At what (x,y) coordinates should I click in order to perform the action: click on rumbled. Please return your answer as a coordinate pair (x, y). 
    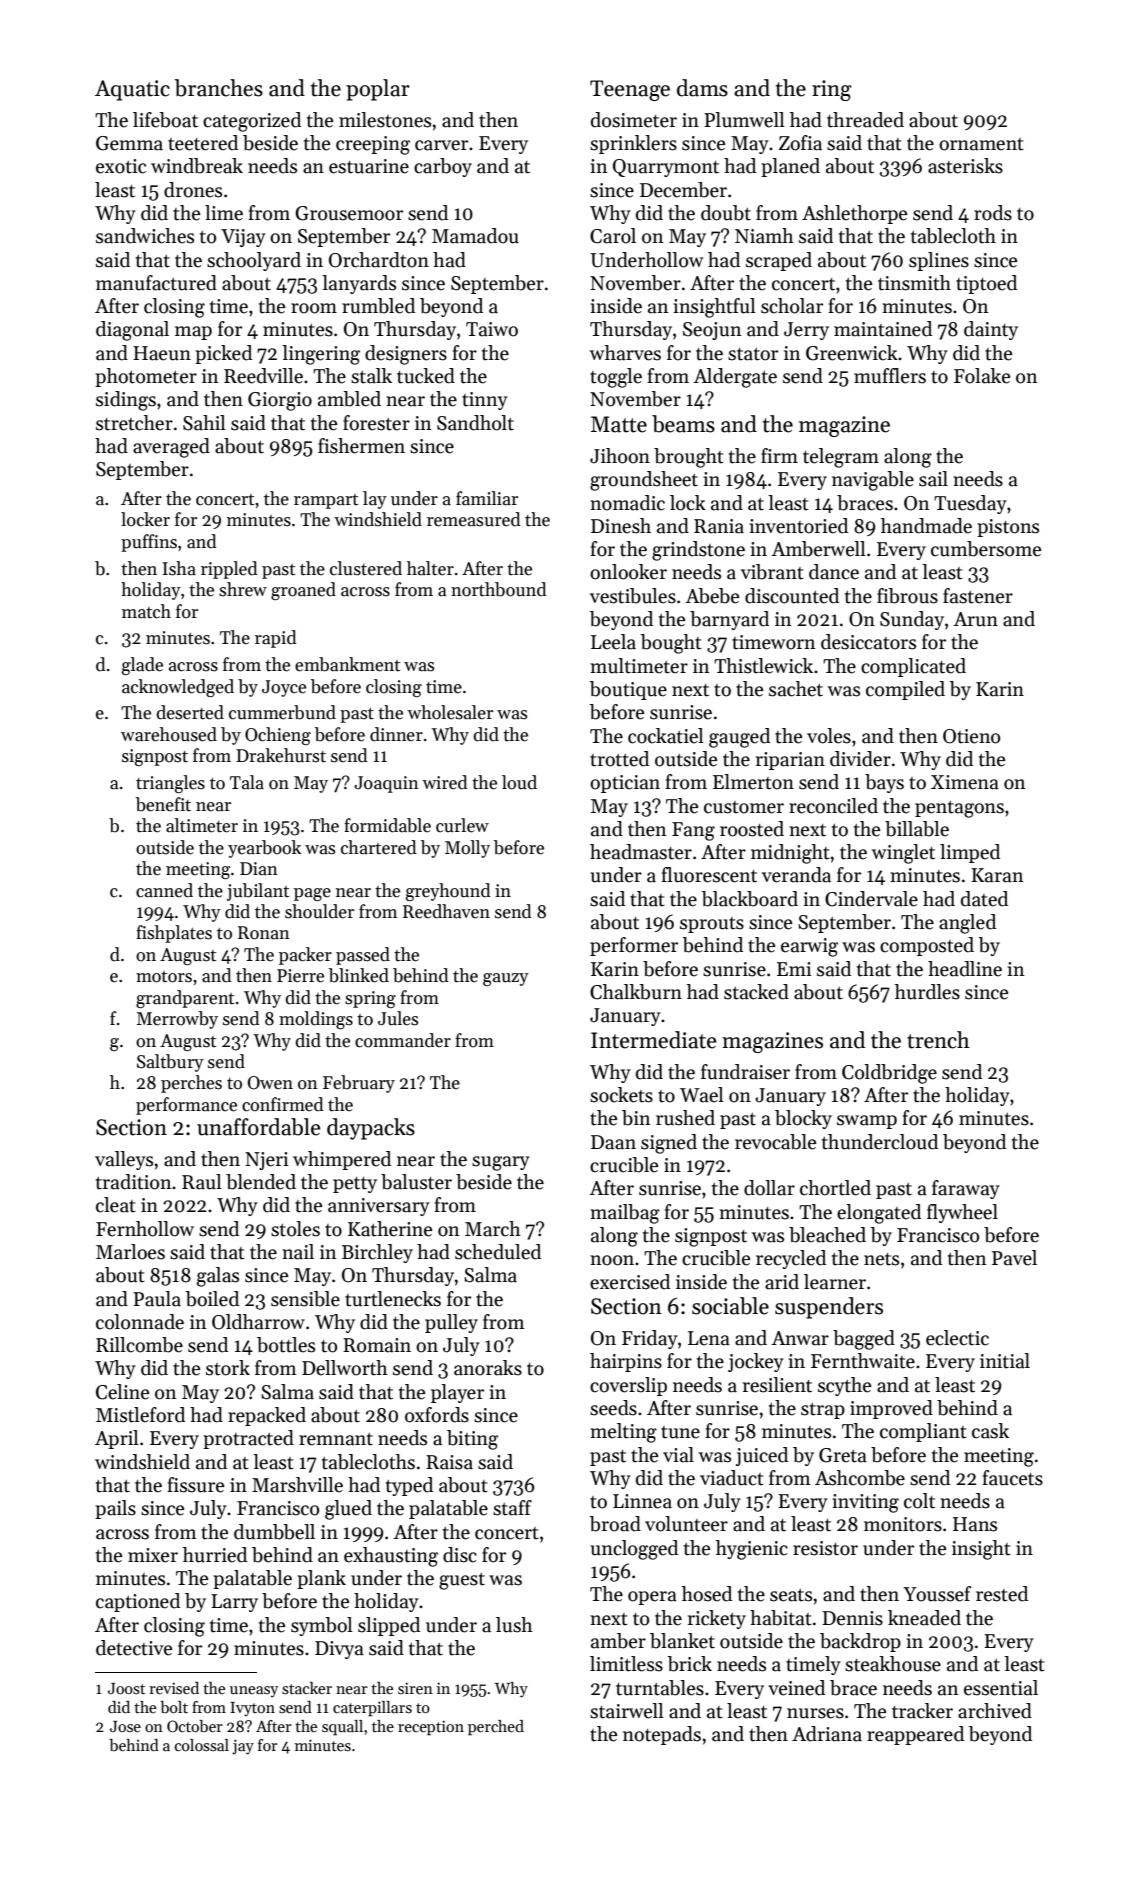
    Looking at the image, I should click on (378, 306).
